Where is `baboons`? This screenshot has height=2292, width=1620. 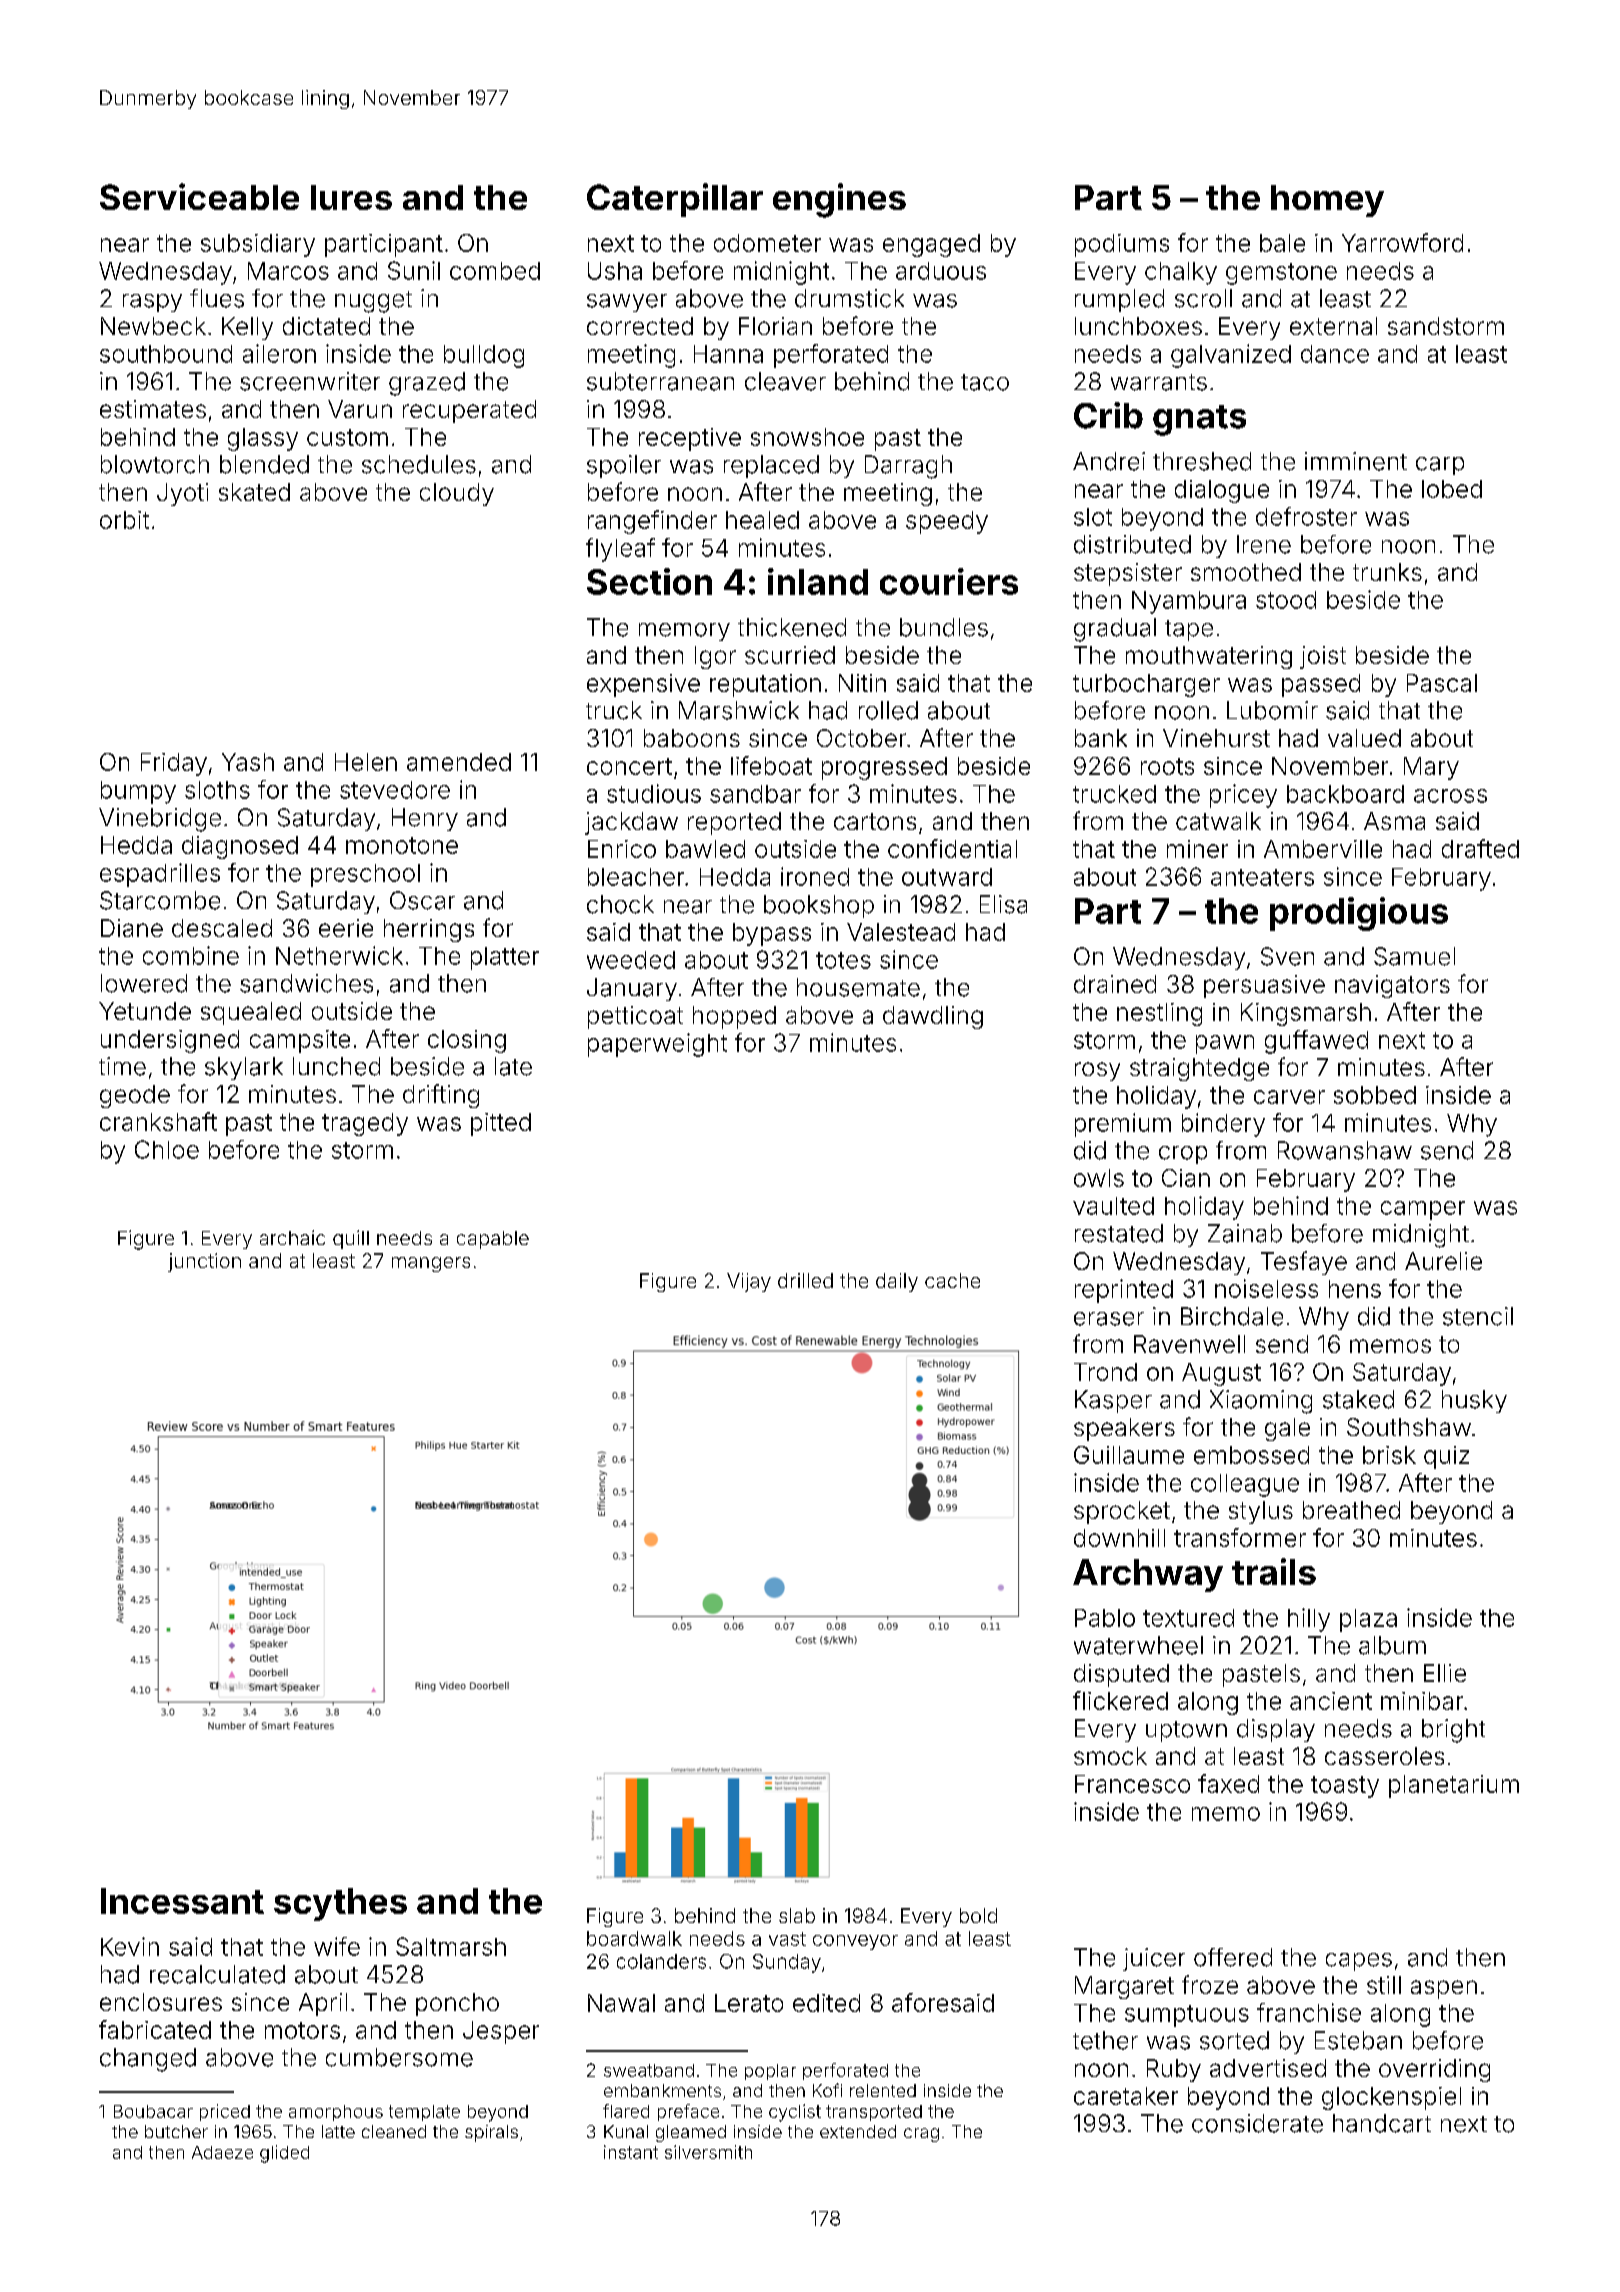 baboons is located at coordinates (692, 738).
